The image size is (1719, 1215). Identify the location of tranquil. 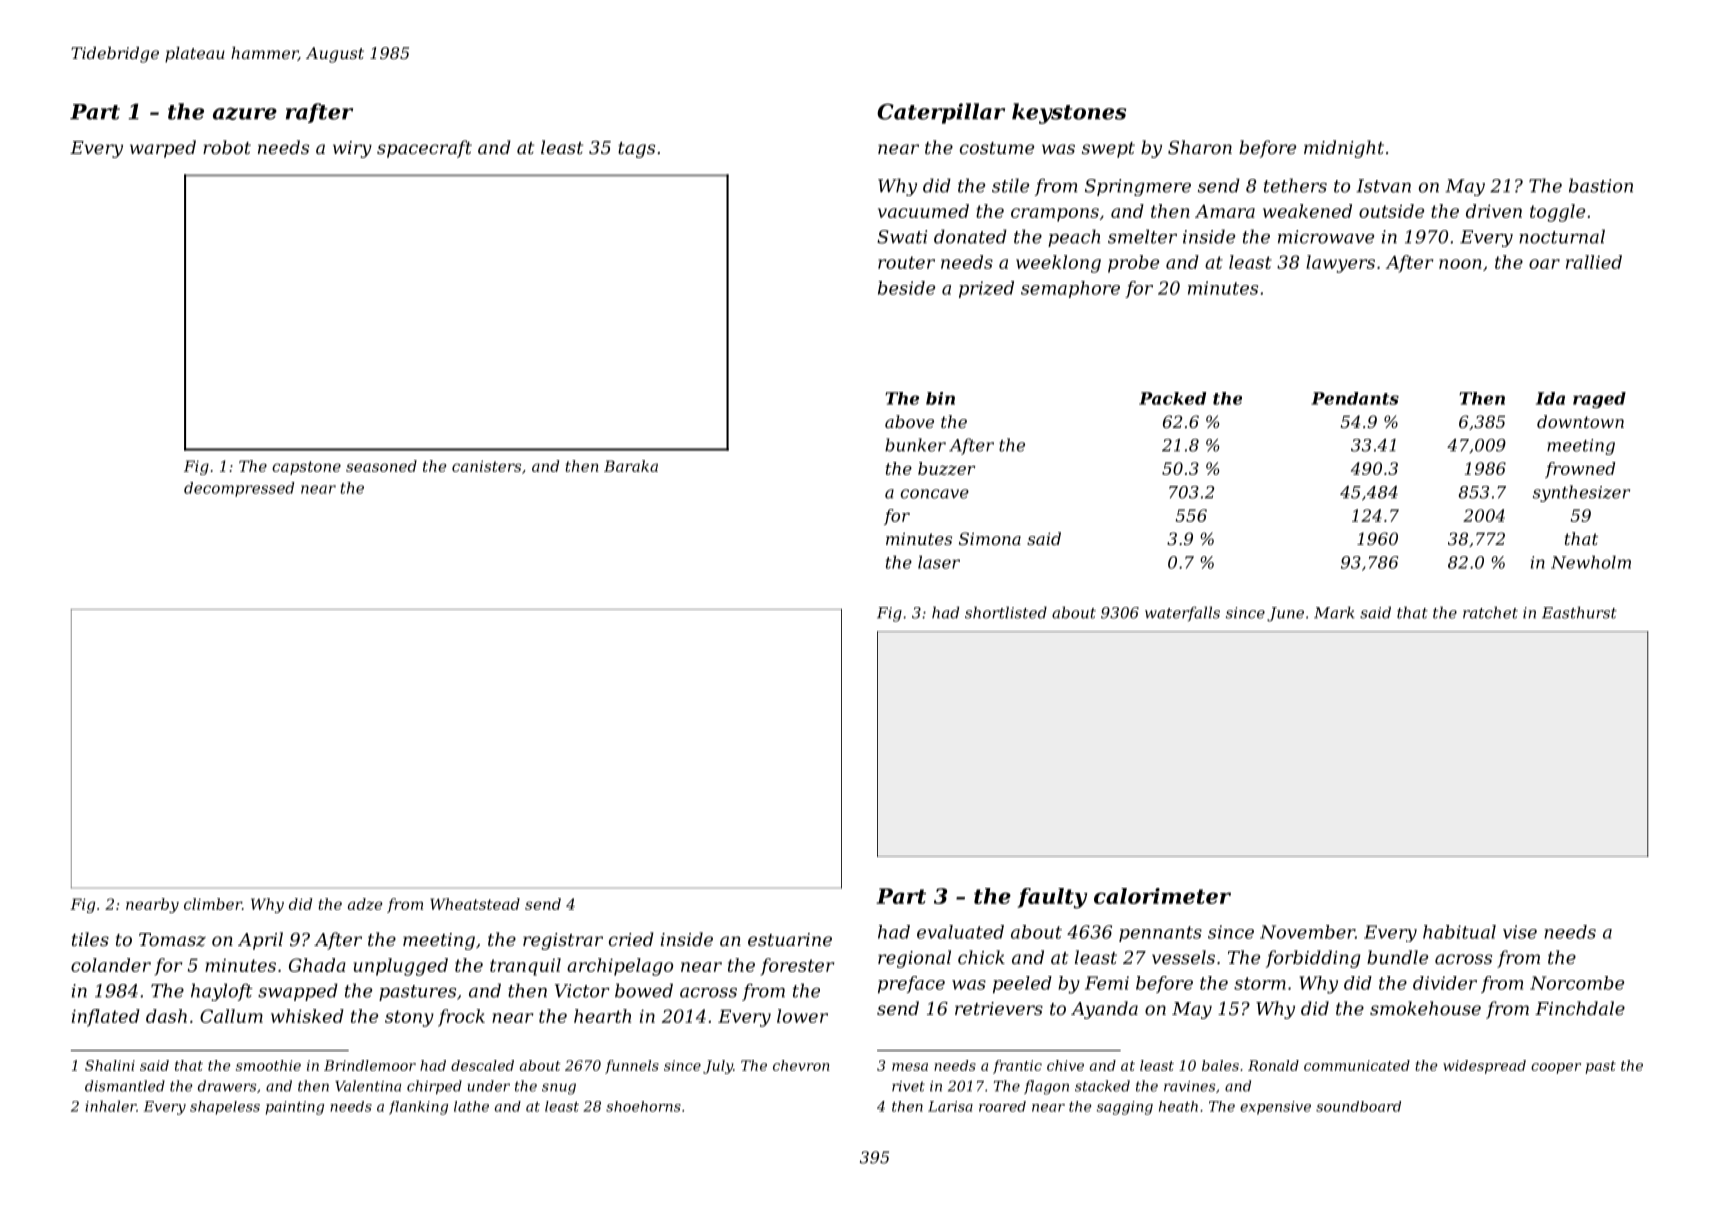
(525, 967).
